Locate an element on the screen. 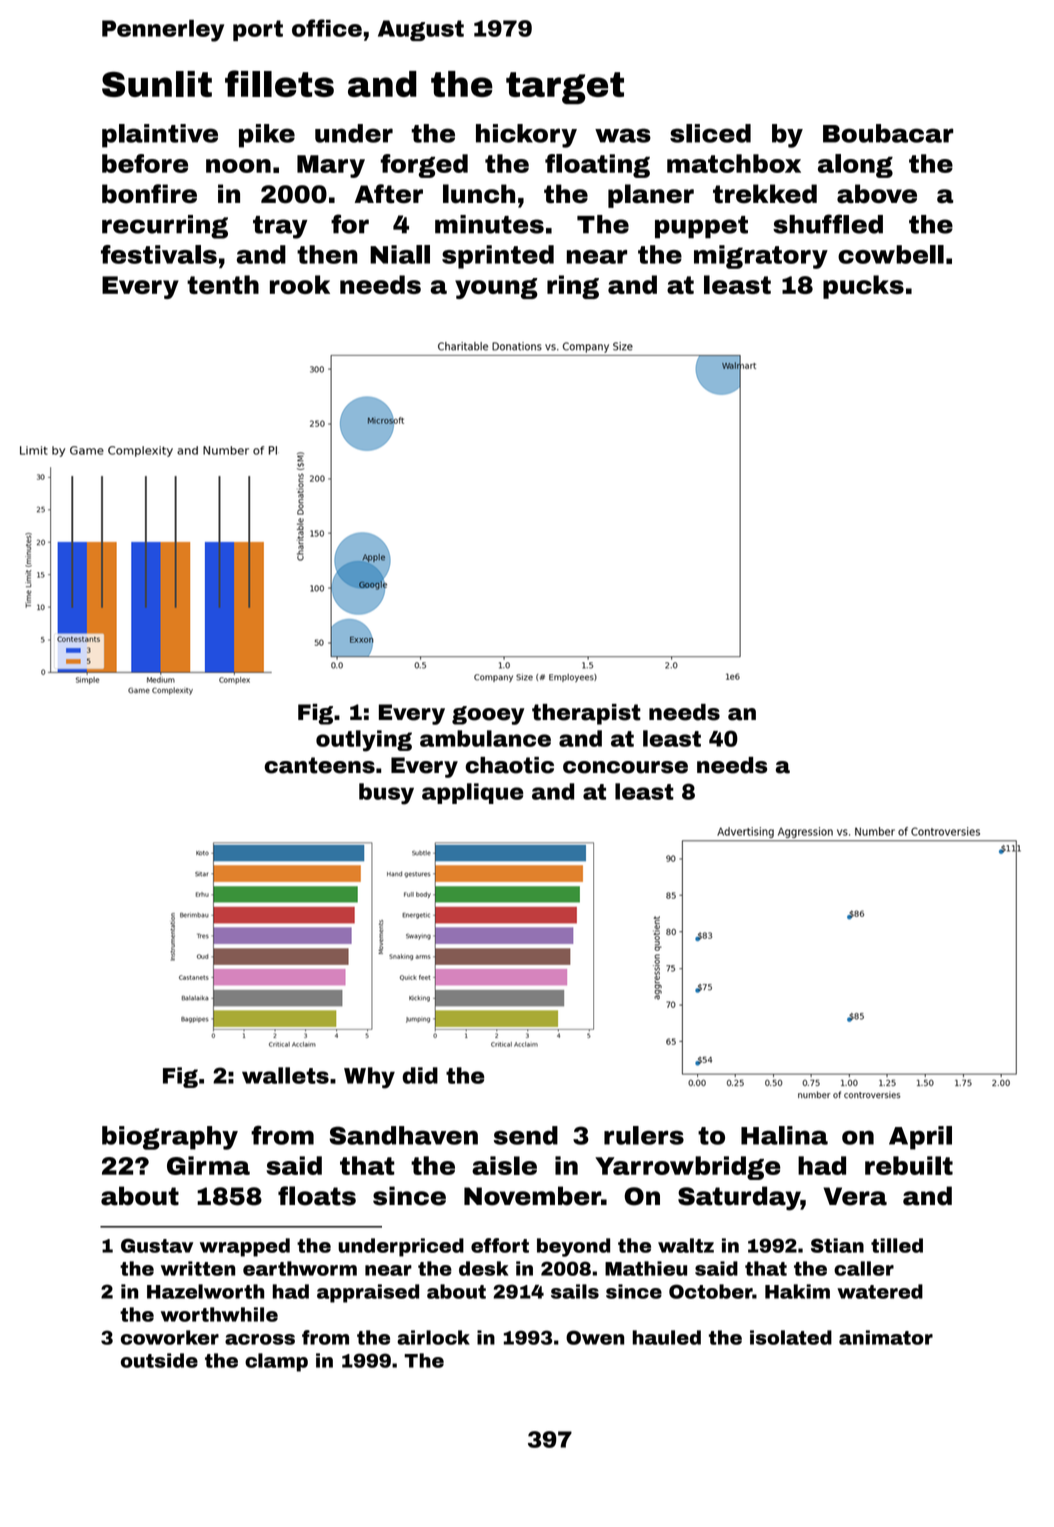 Image resolution: width=1054 pixels, height=1527 pixels. therapist is located at coordinates (586, 714).
